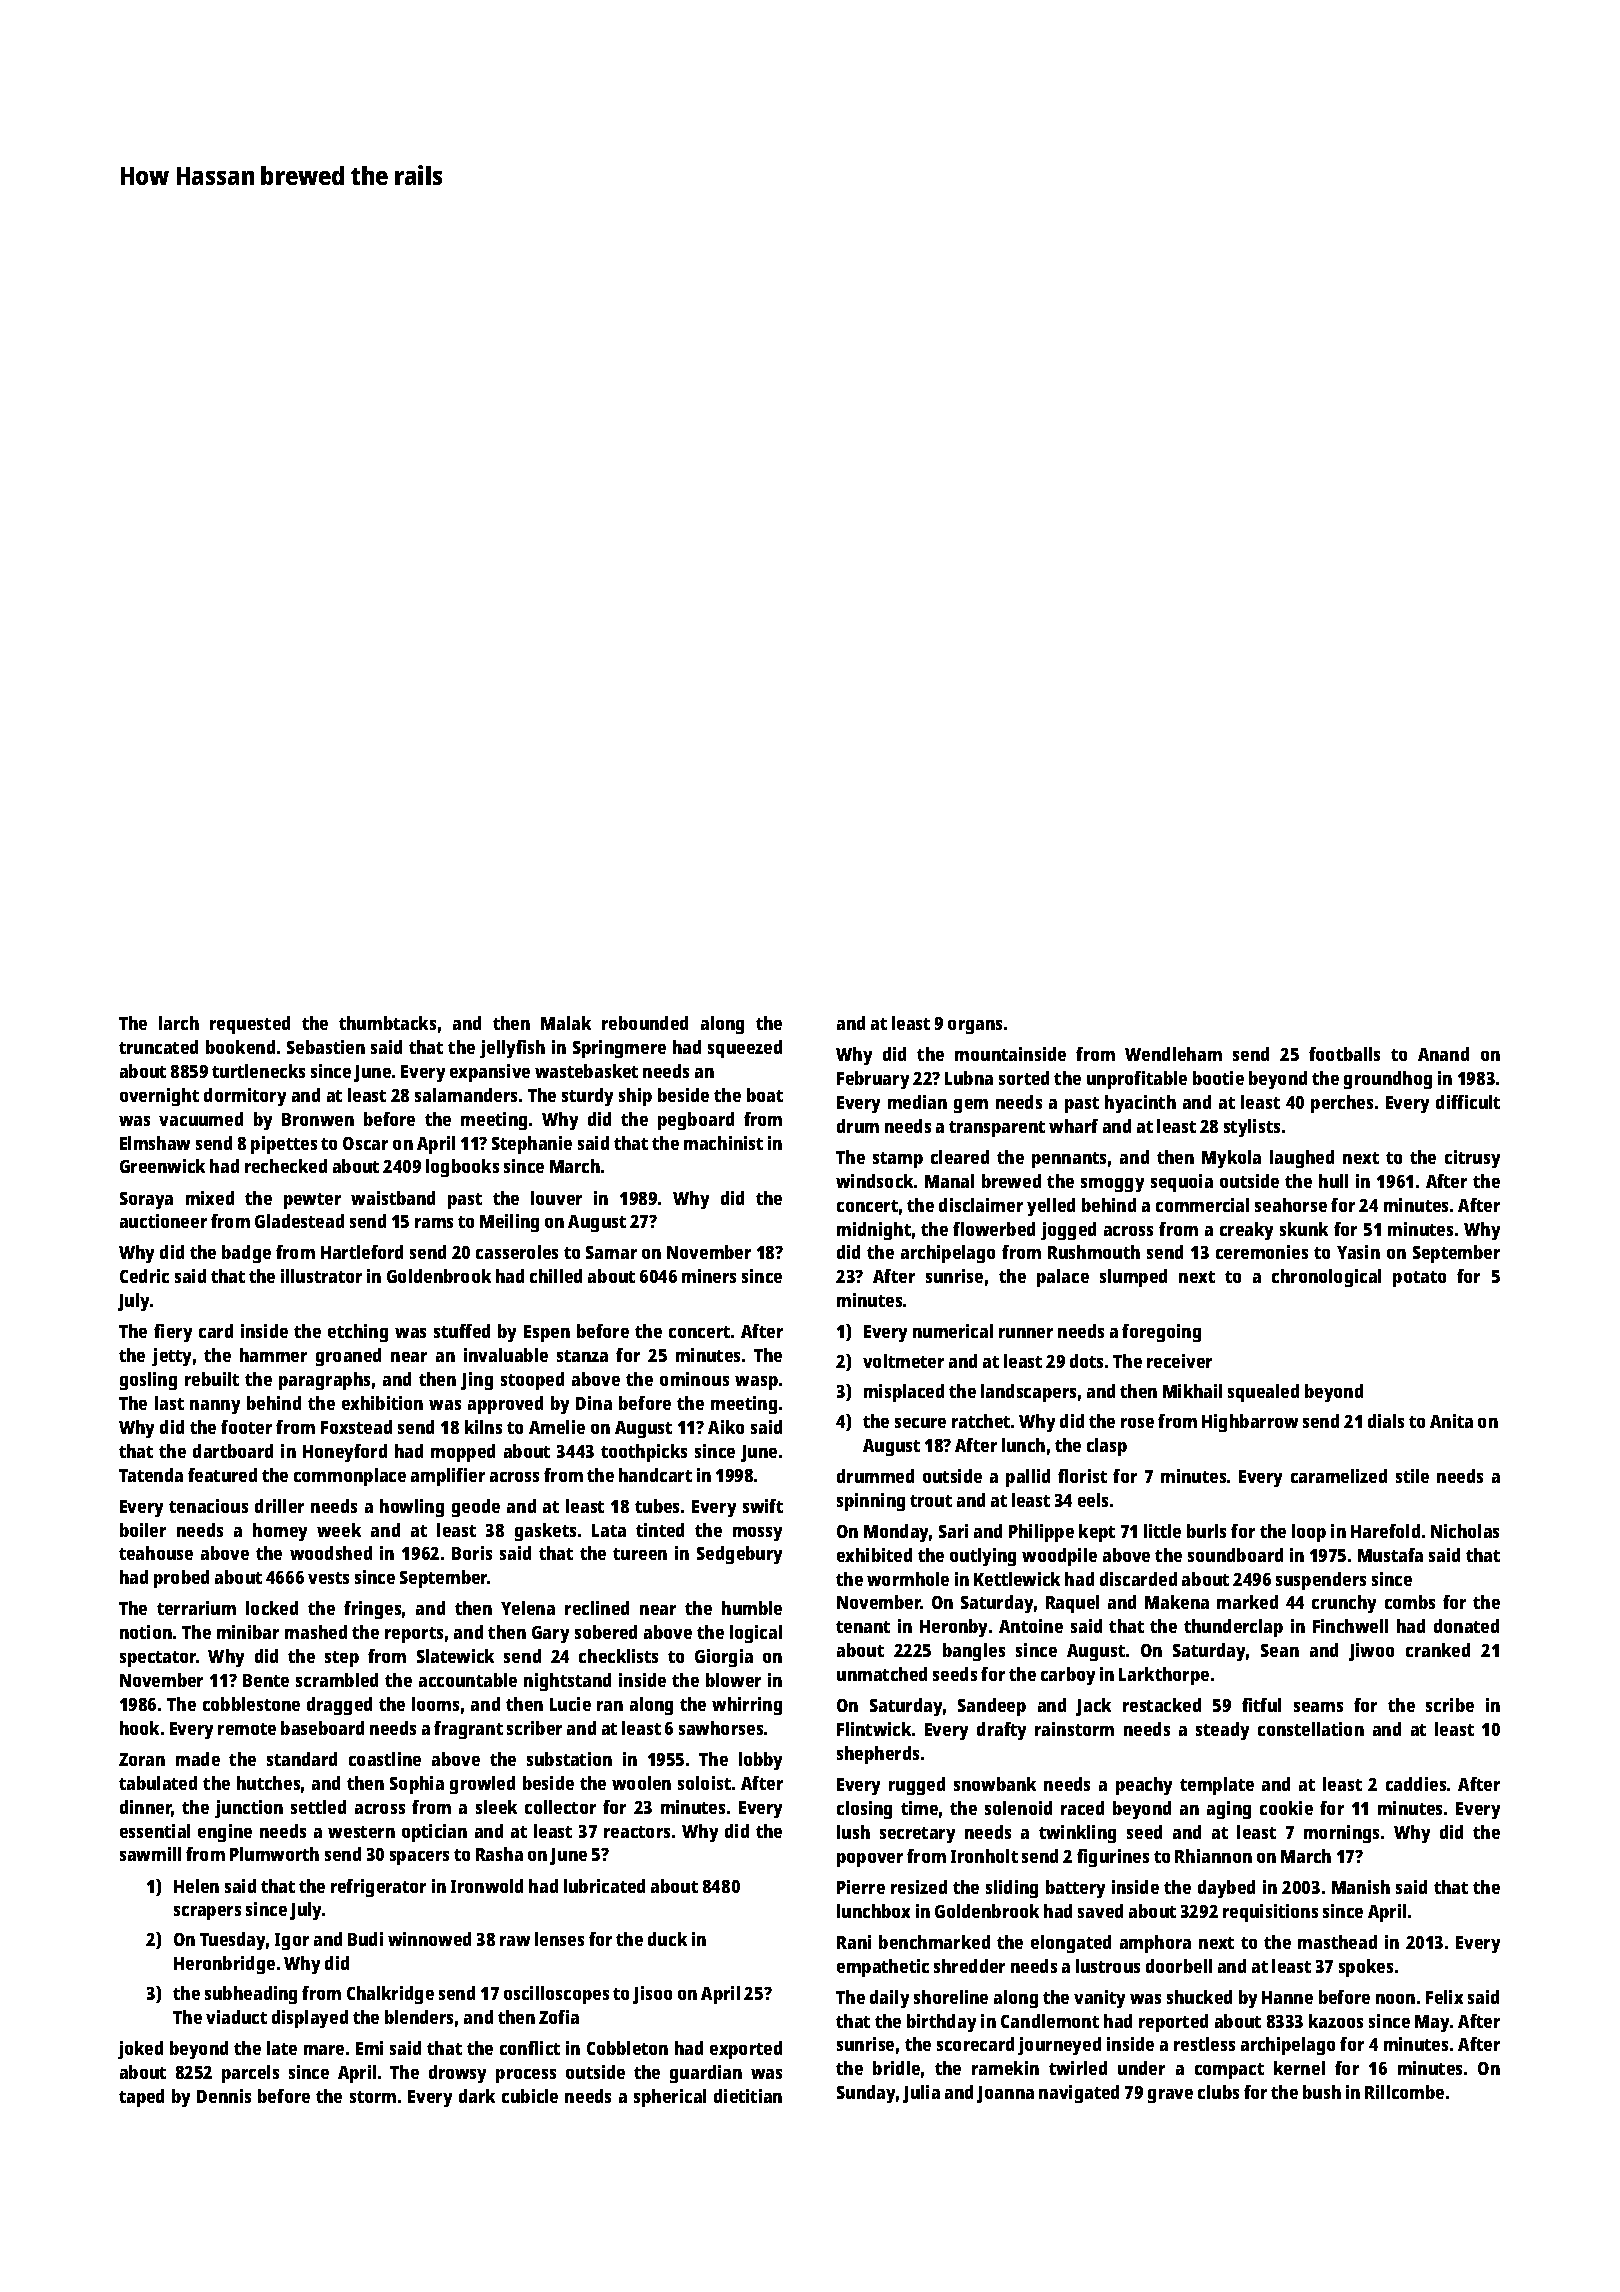 The width and height of the image is (1620, 2292). Describe the element at coordinates (1342, 1104) in the image. I see `perches` at that location.
